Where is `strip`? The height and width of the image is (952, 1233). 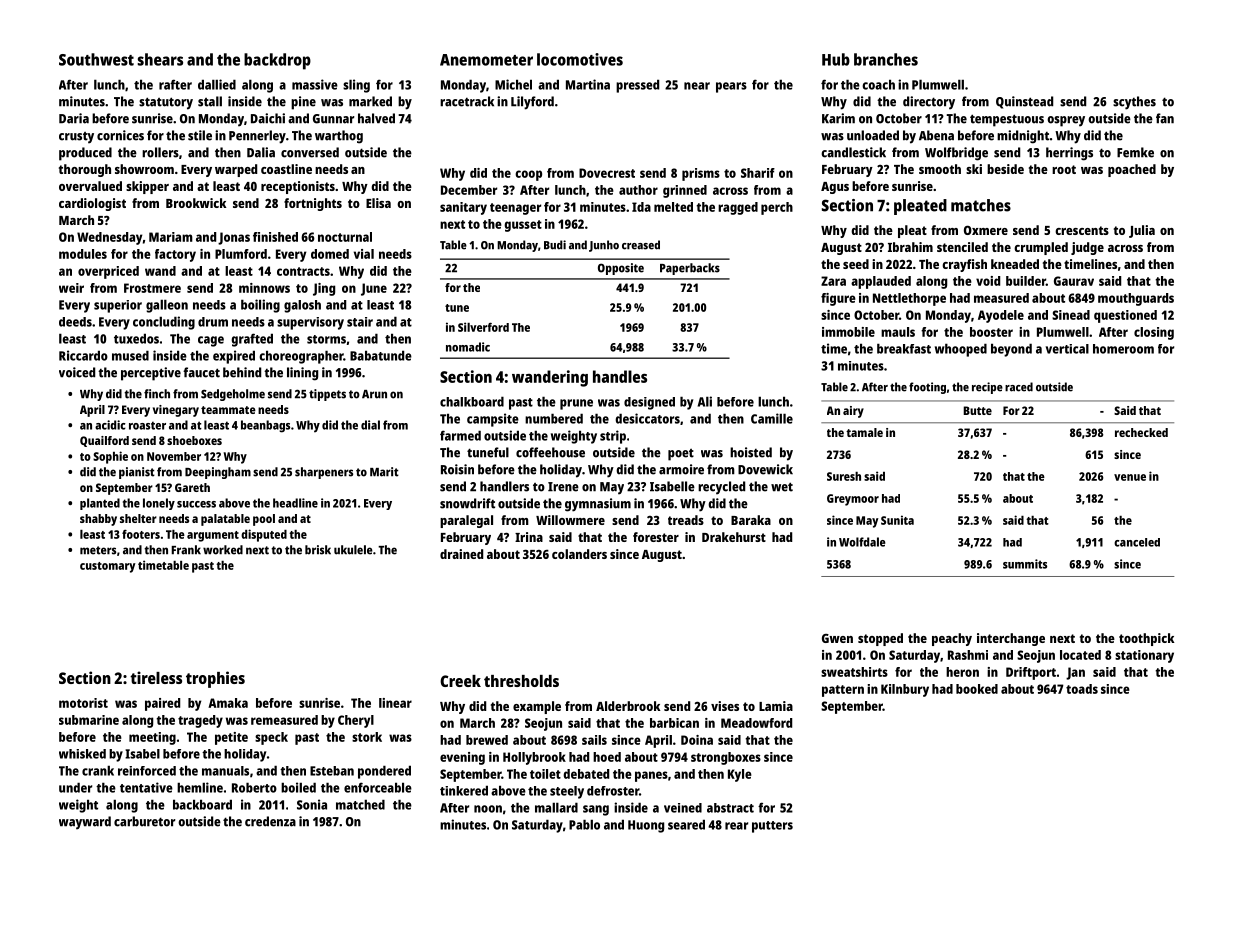 strip is located at coordinates (613, 437).
